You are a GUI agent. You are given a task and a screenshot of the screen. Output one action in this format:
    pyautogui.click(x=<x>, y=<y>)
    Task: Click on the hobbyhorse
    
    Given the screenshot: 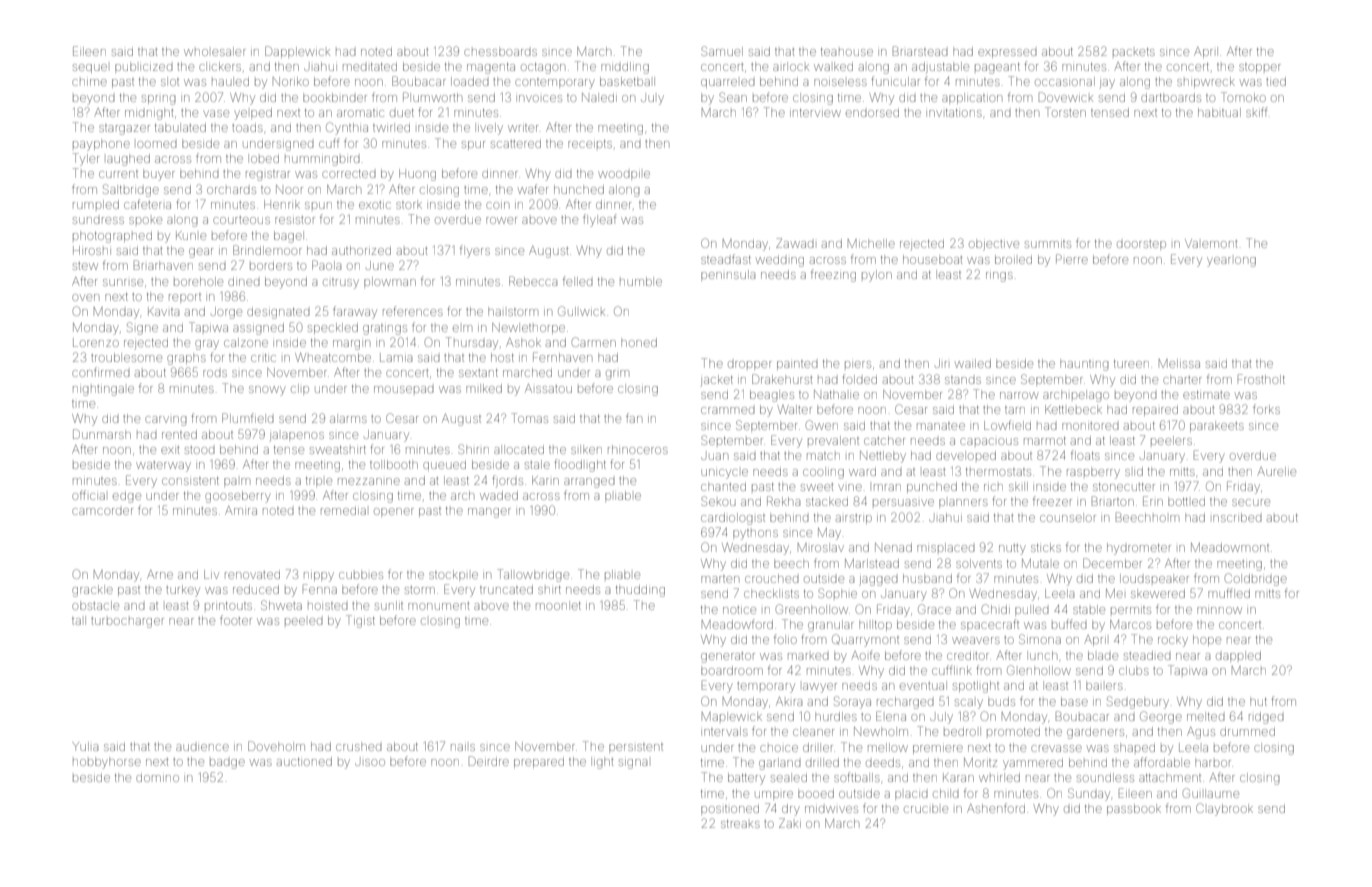 What is the action you would take?
    pyautogui.click(x=107, y=764)
